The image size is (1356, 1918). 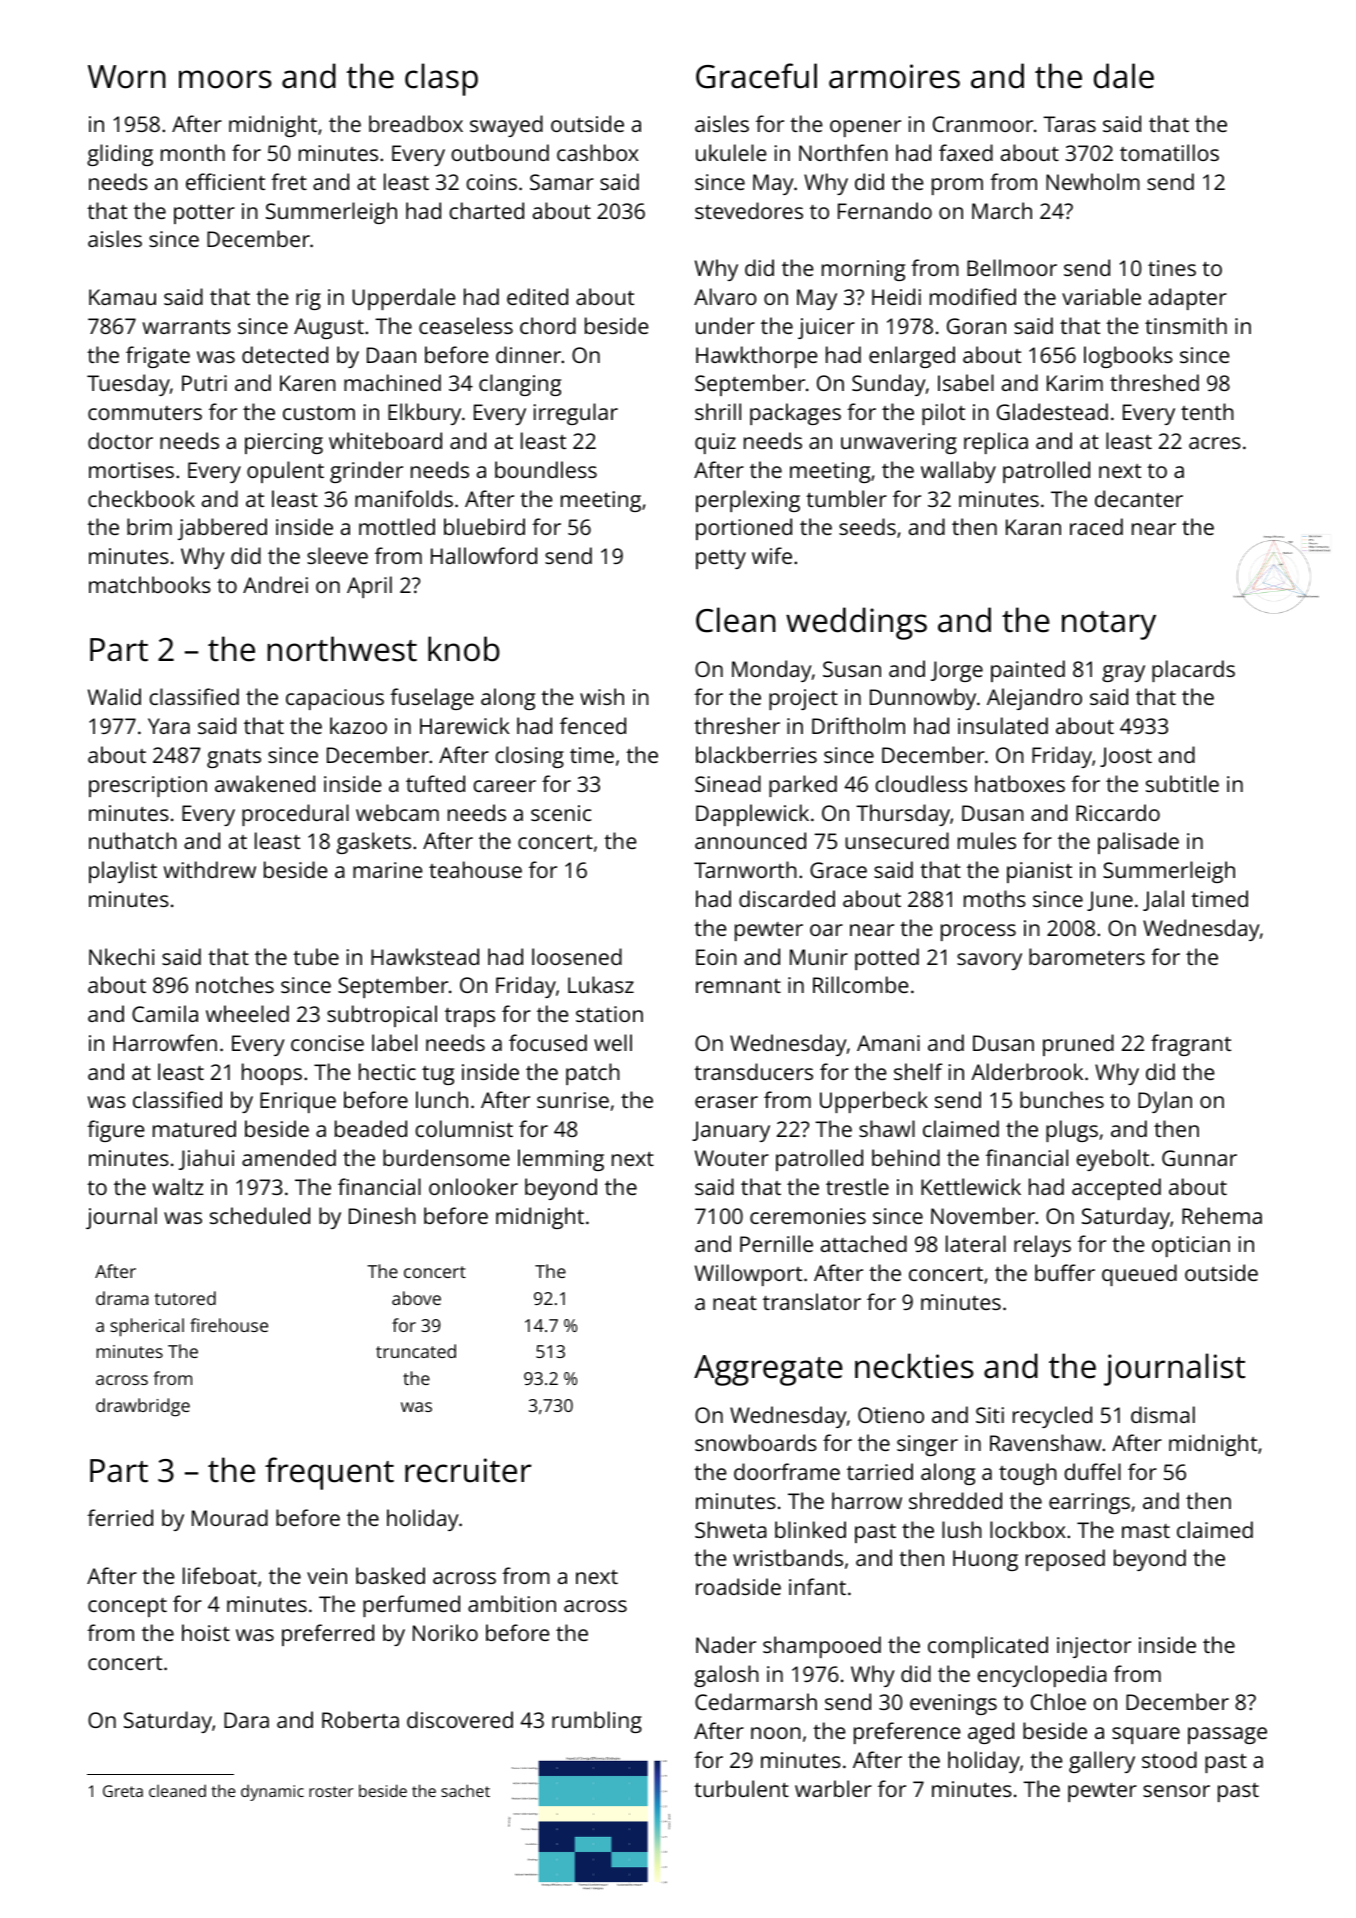 What do you see at coordinates (1193, 671) in the screenshot?
I see `placards` at bounding box center [1193, 671].
